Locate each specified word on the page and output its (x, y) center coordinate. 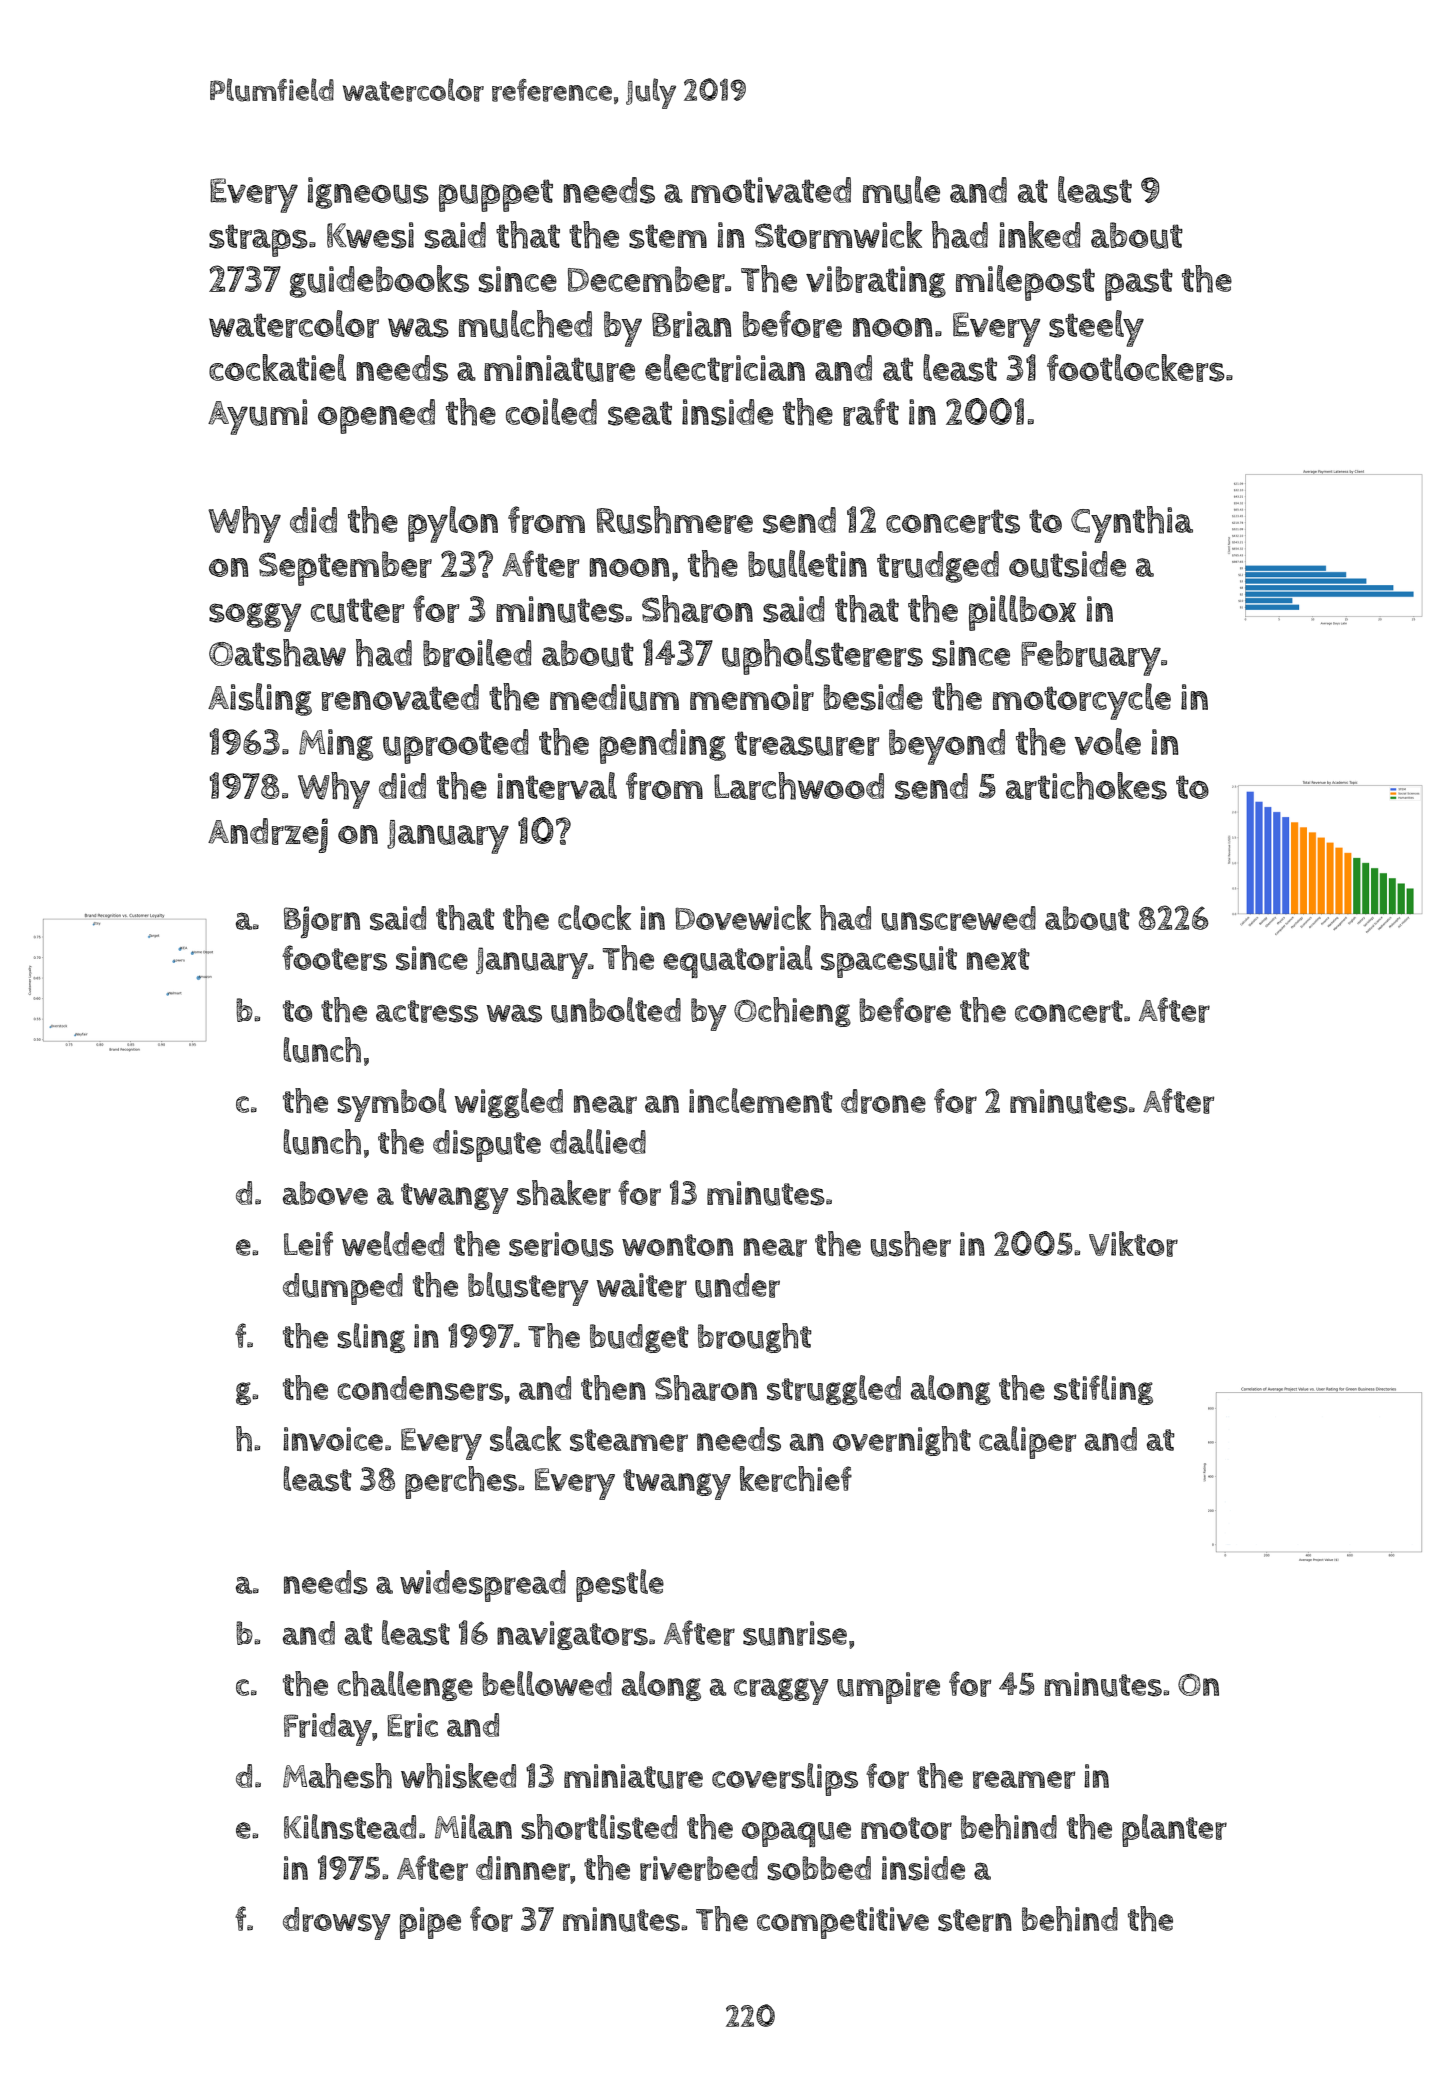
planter (1174, 1830)
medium (614, 697)
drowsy (336, 1923)
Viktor (1133, 1244)
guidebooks (379, 281)
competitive (843, 1923)
